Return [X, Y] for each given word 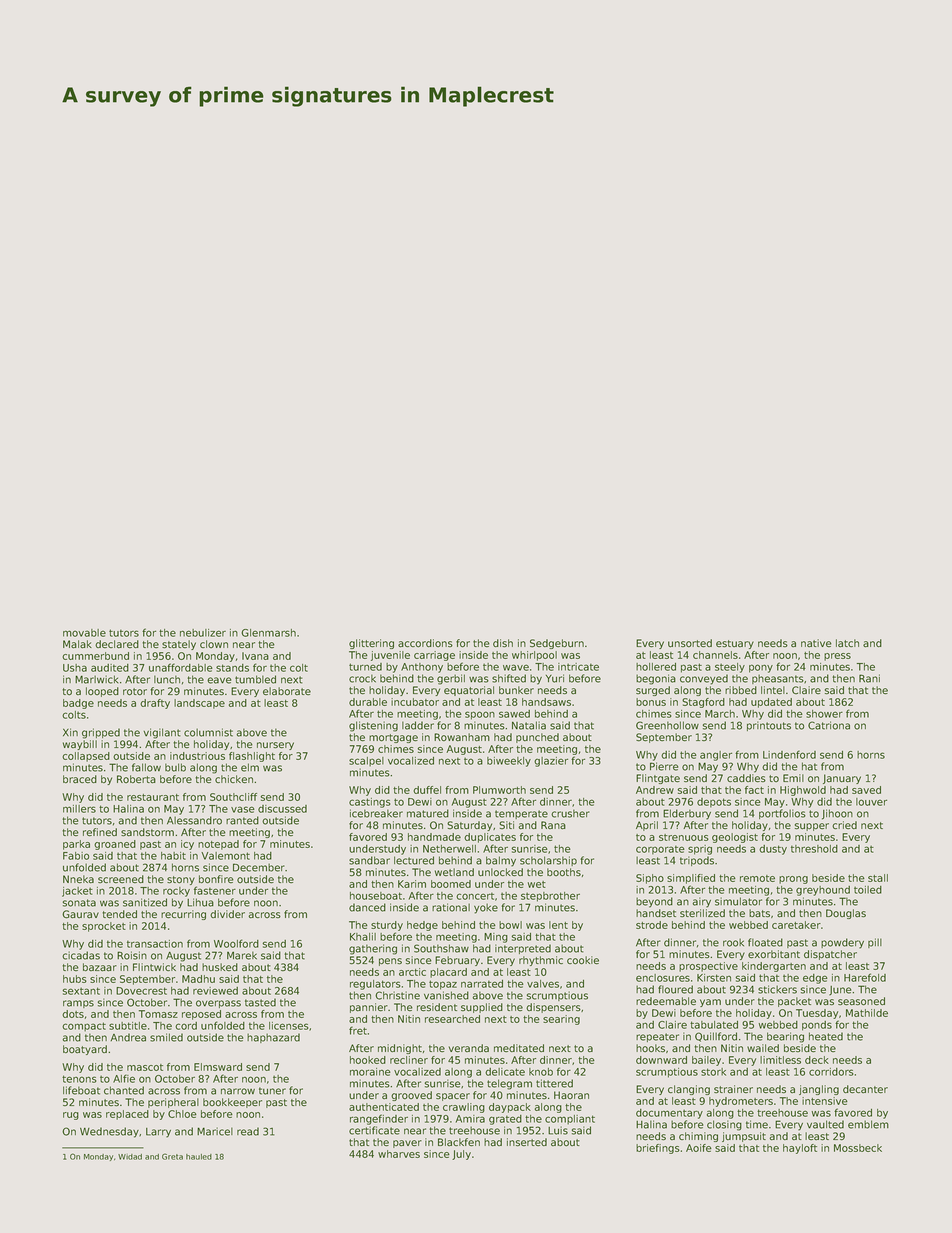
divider [227, 914]
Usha [75, 668]
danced [367, 907]
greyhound [823, 891]
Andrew [655, 790]
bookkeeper [232, 1103]
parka [76, 845]
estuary [735, 644]
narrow [238, 1091]
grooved [411, 1096]
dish [503, 643]
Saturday [469, 826]
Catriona [829, 725]
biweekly [509, 762]
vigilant [162, 733]
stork [713, 1072]
